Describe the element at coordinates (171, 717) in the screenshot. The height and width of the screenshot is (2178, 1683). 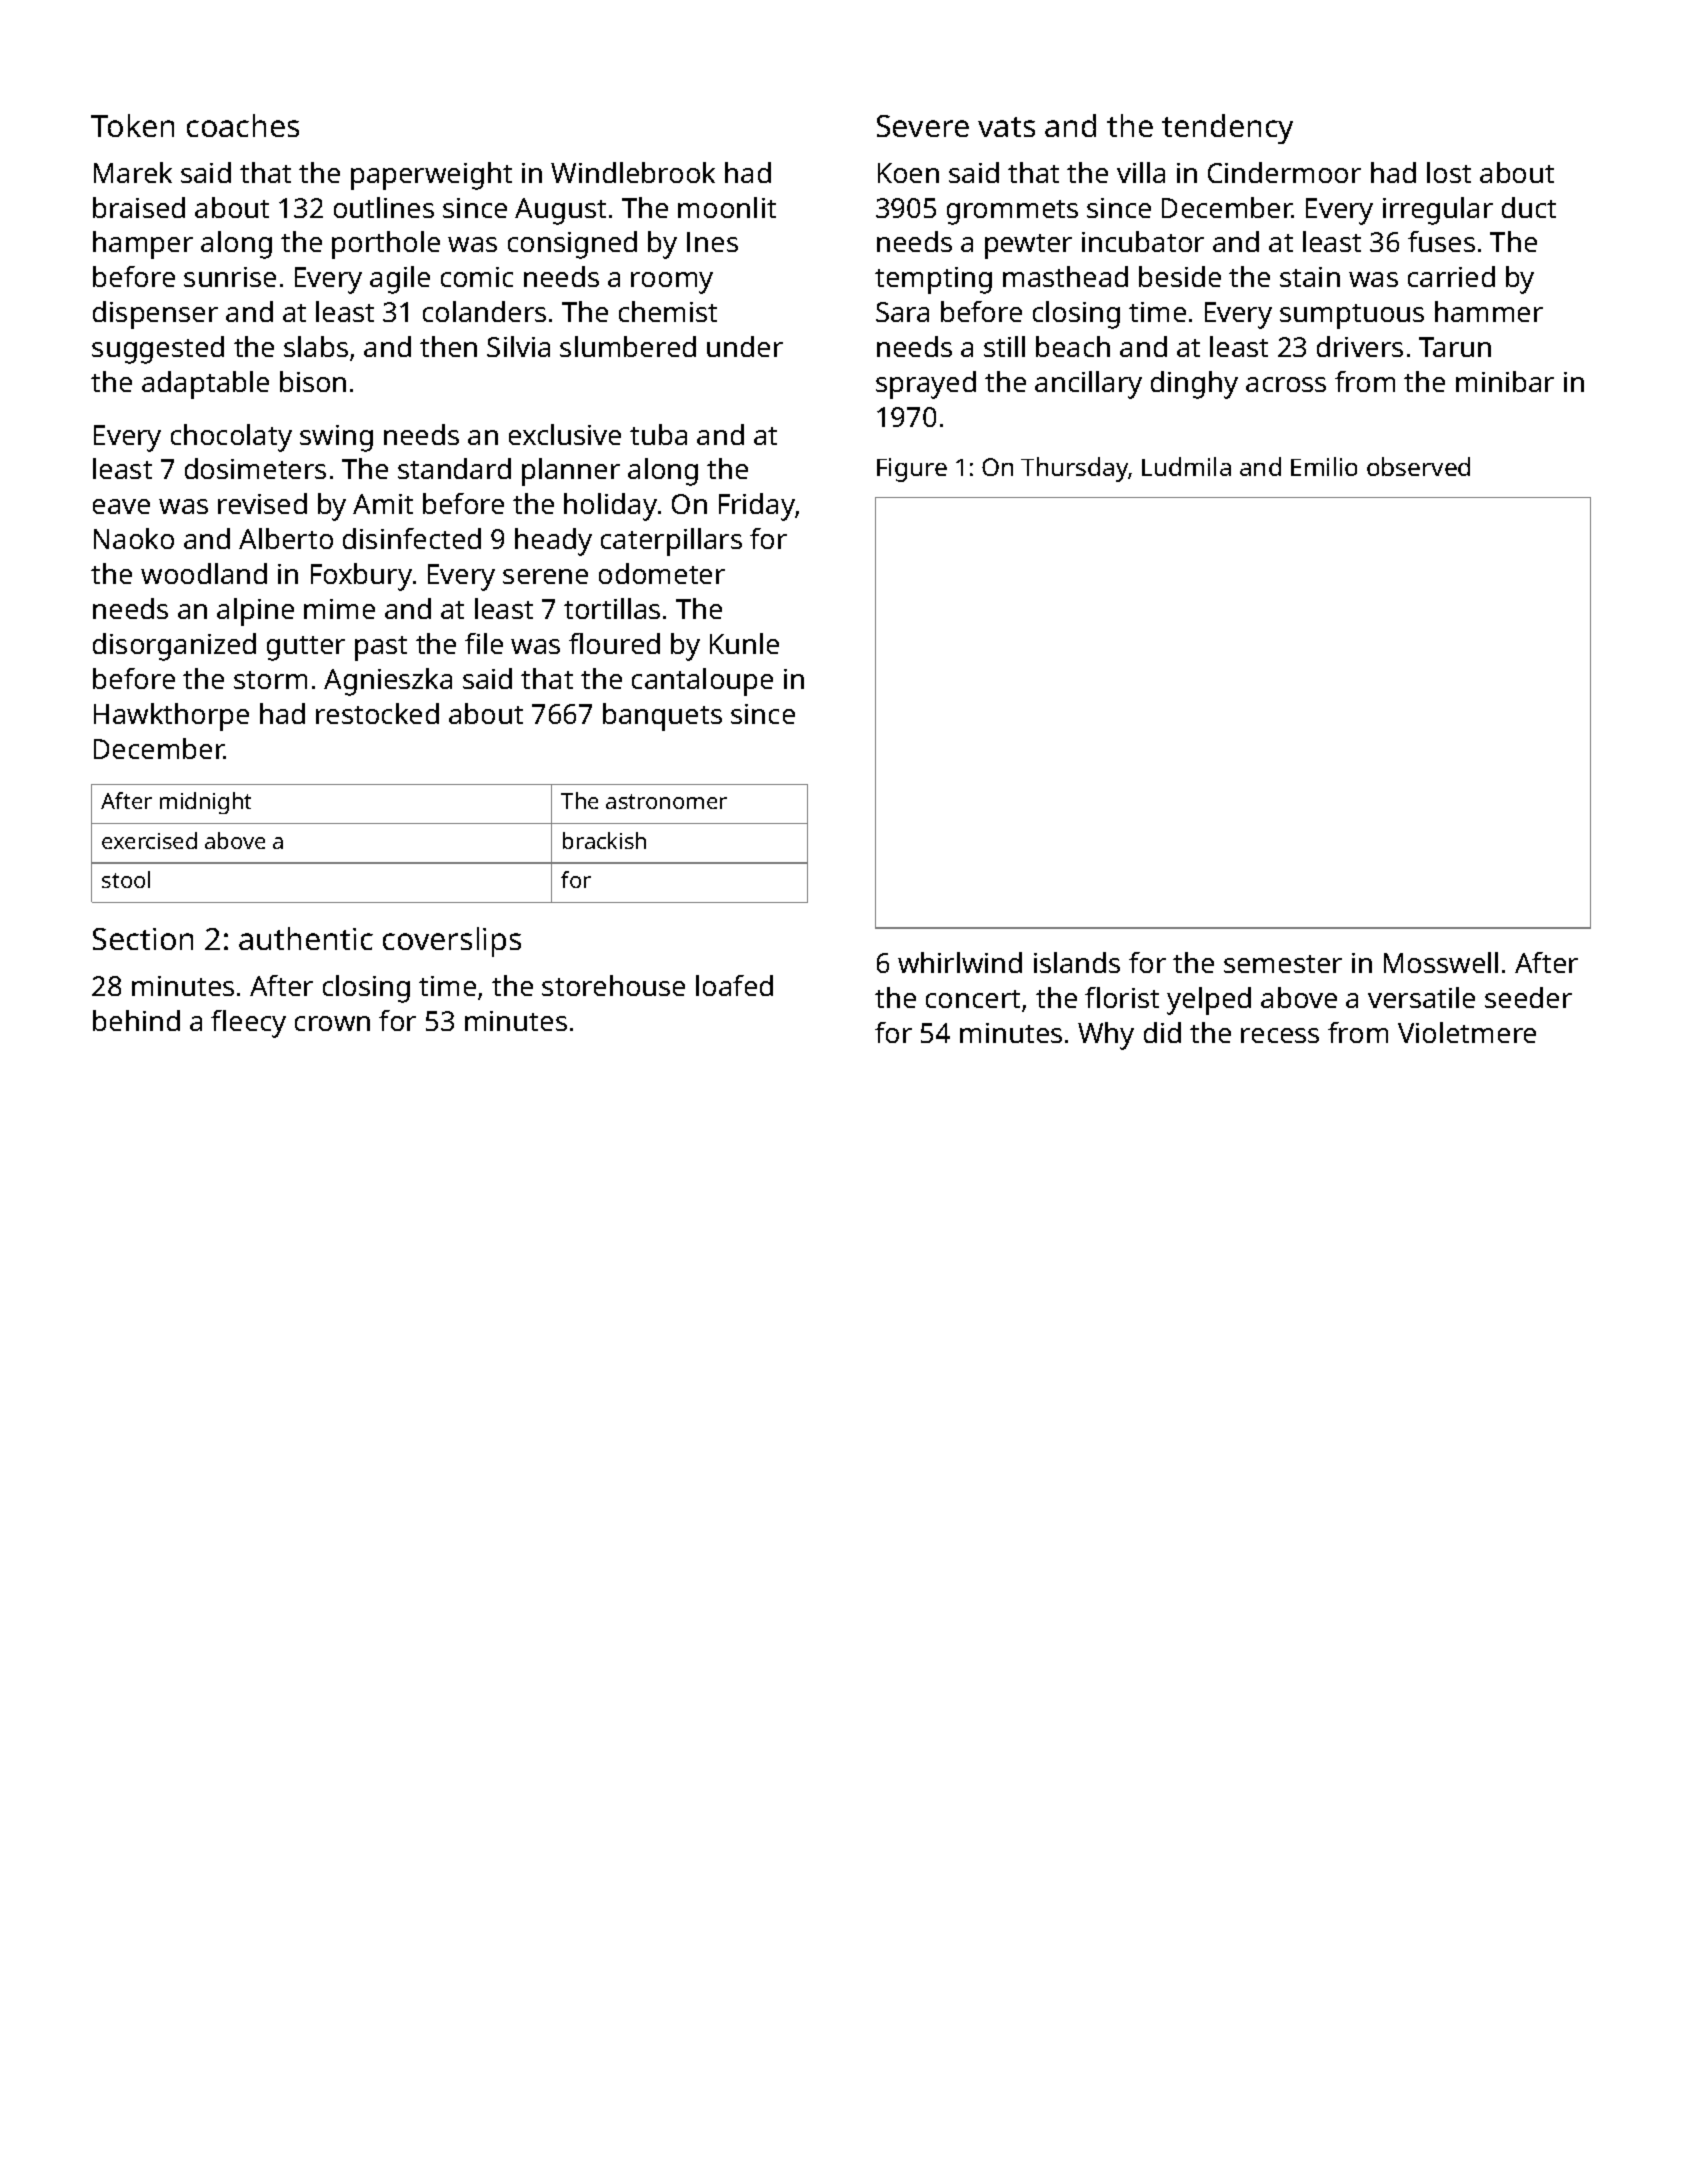
I see `Hawkthorpe` at that location.
